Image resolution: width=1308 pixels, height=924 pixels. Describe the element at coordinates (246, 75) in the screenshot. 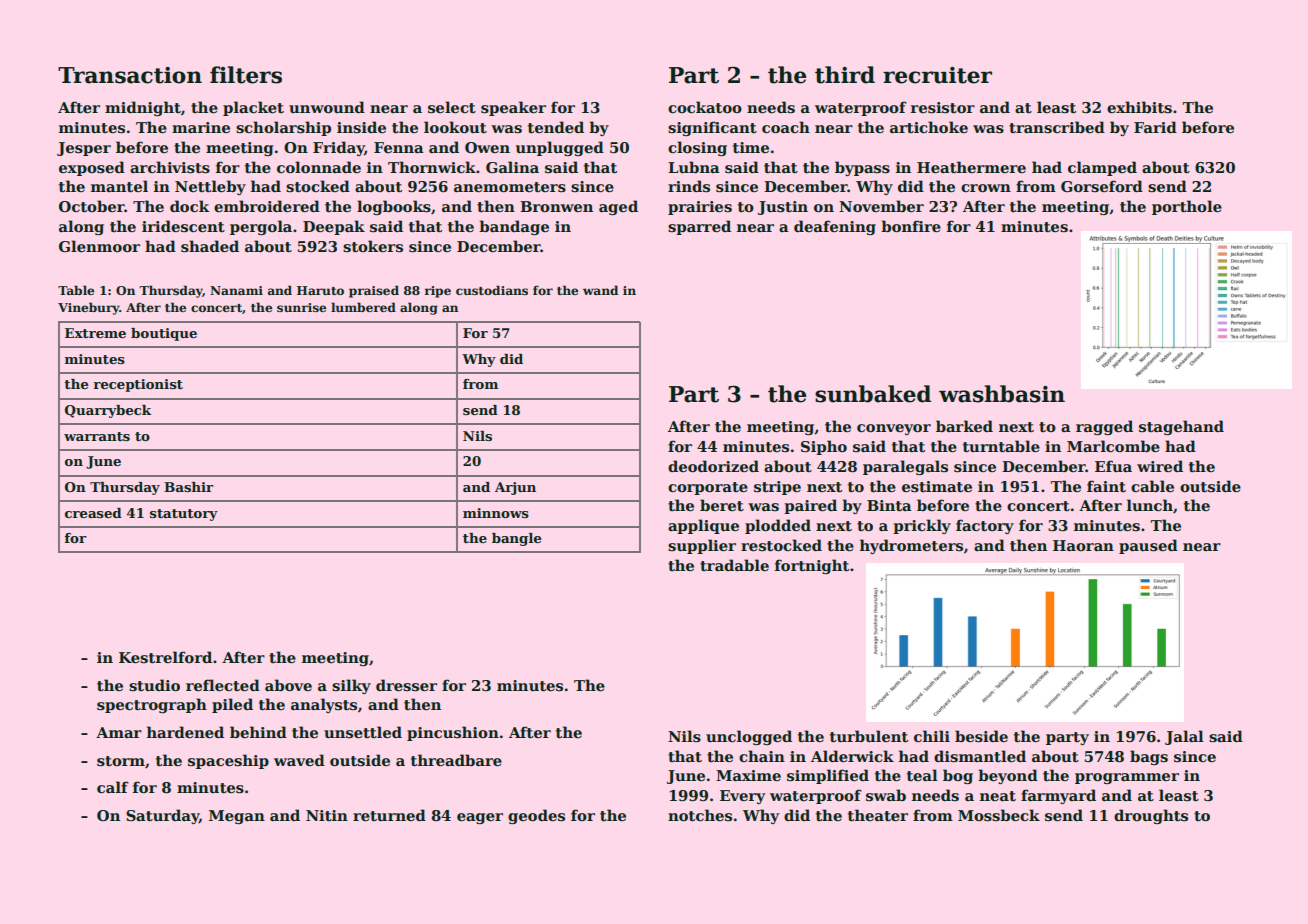

I see `filters` at that location.
